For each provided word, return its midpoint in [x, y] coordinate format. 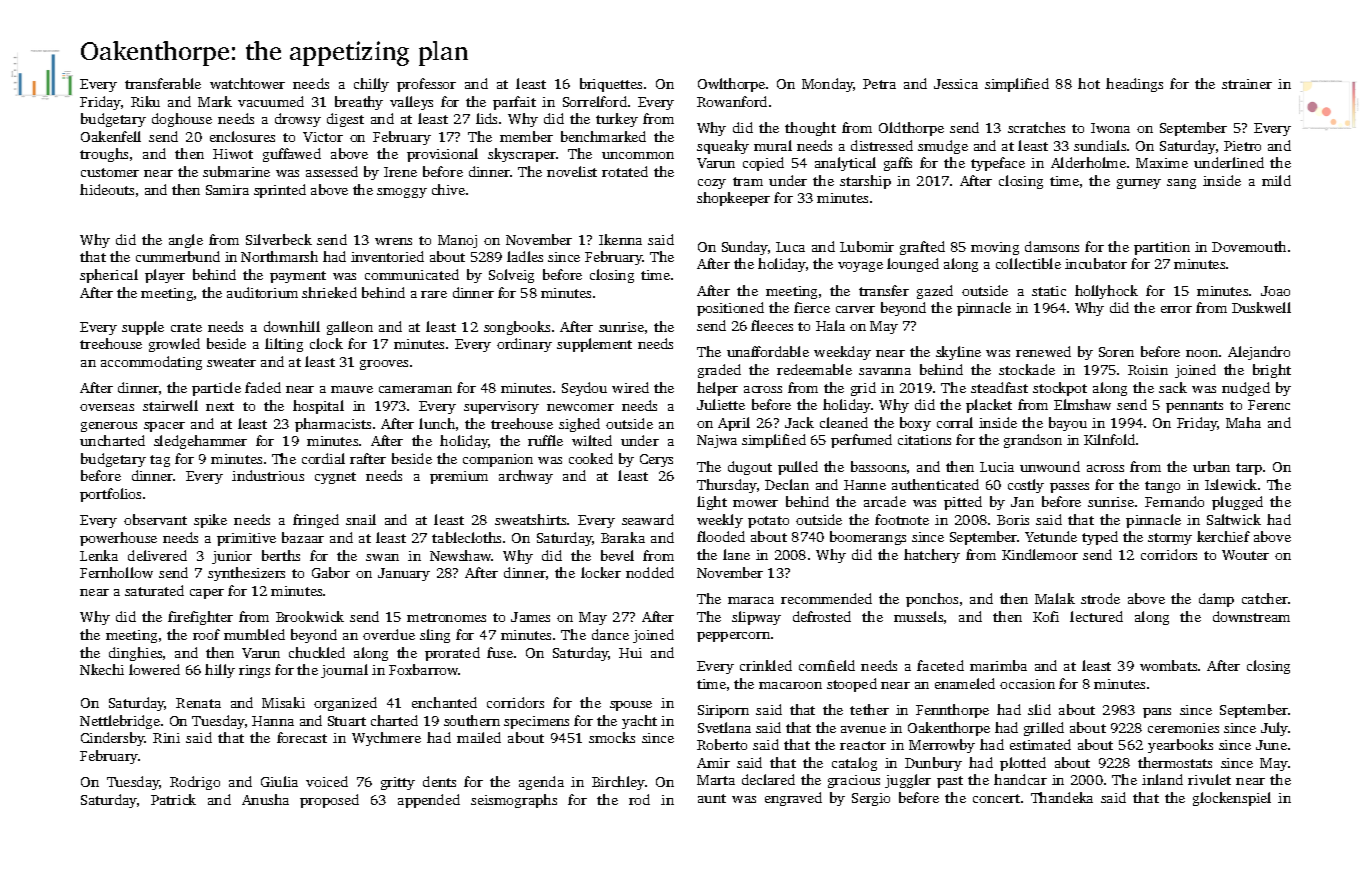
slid [1039, 709]
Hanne [865, 485]
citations [924, 440]
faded [263, 387]
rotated [625, 171]
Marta [716, 780]
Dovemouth [1249, 246]
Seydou [584, 389]
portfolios [110, 495]
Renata [198, 703]
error [1176, 309]
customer [110, 172]
